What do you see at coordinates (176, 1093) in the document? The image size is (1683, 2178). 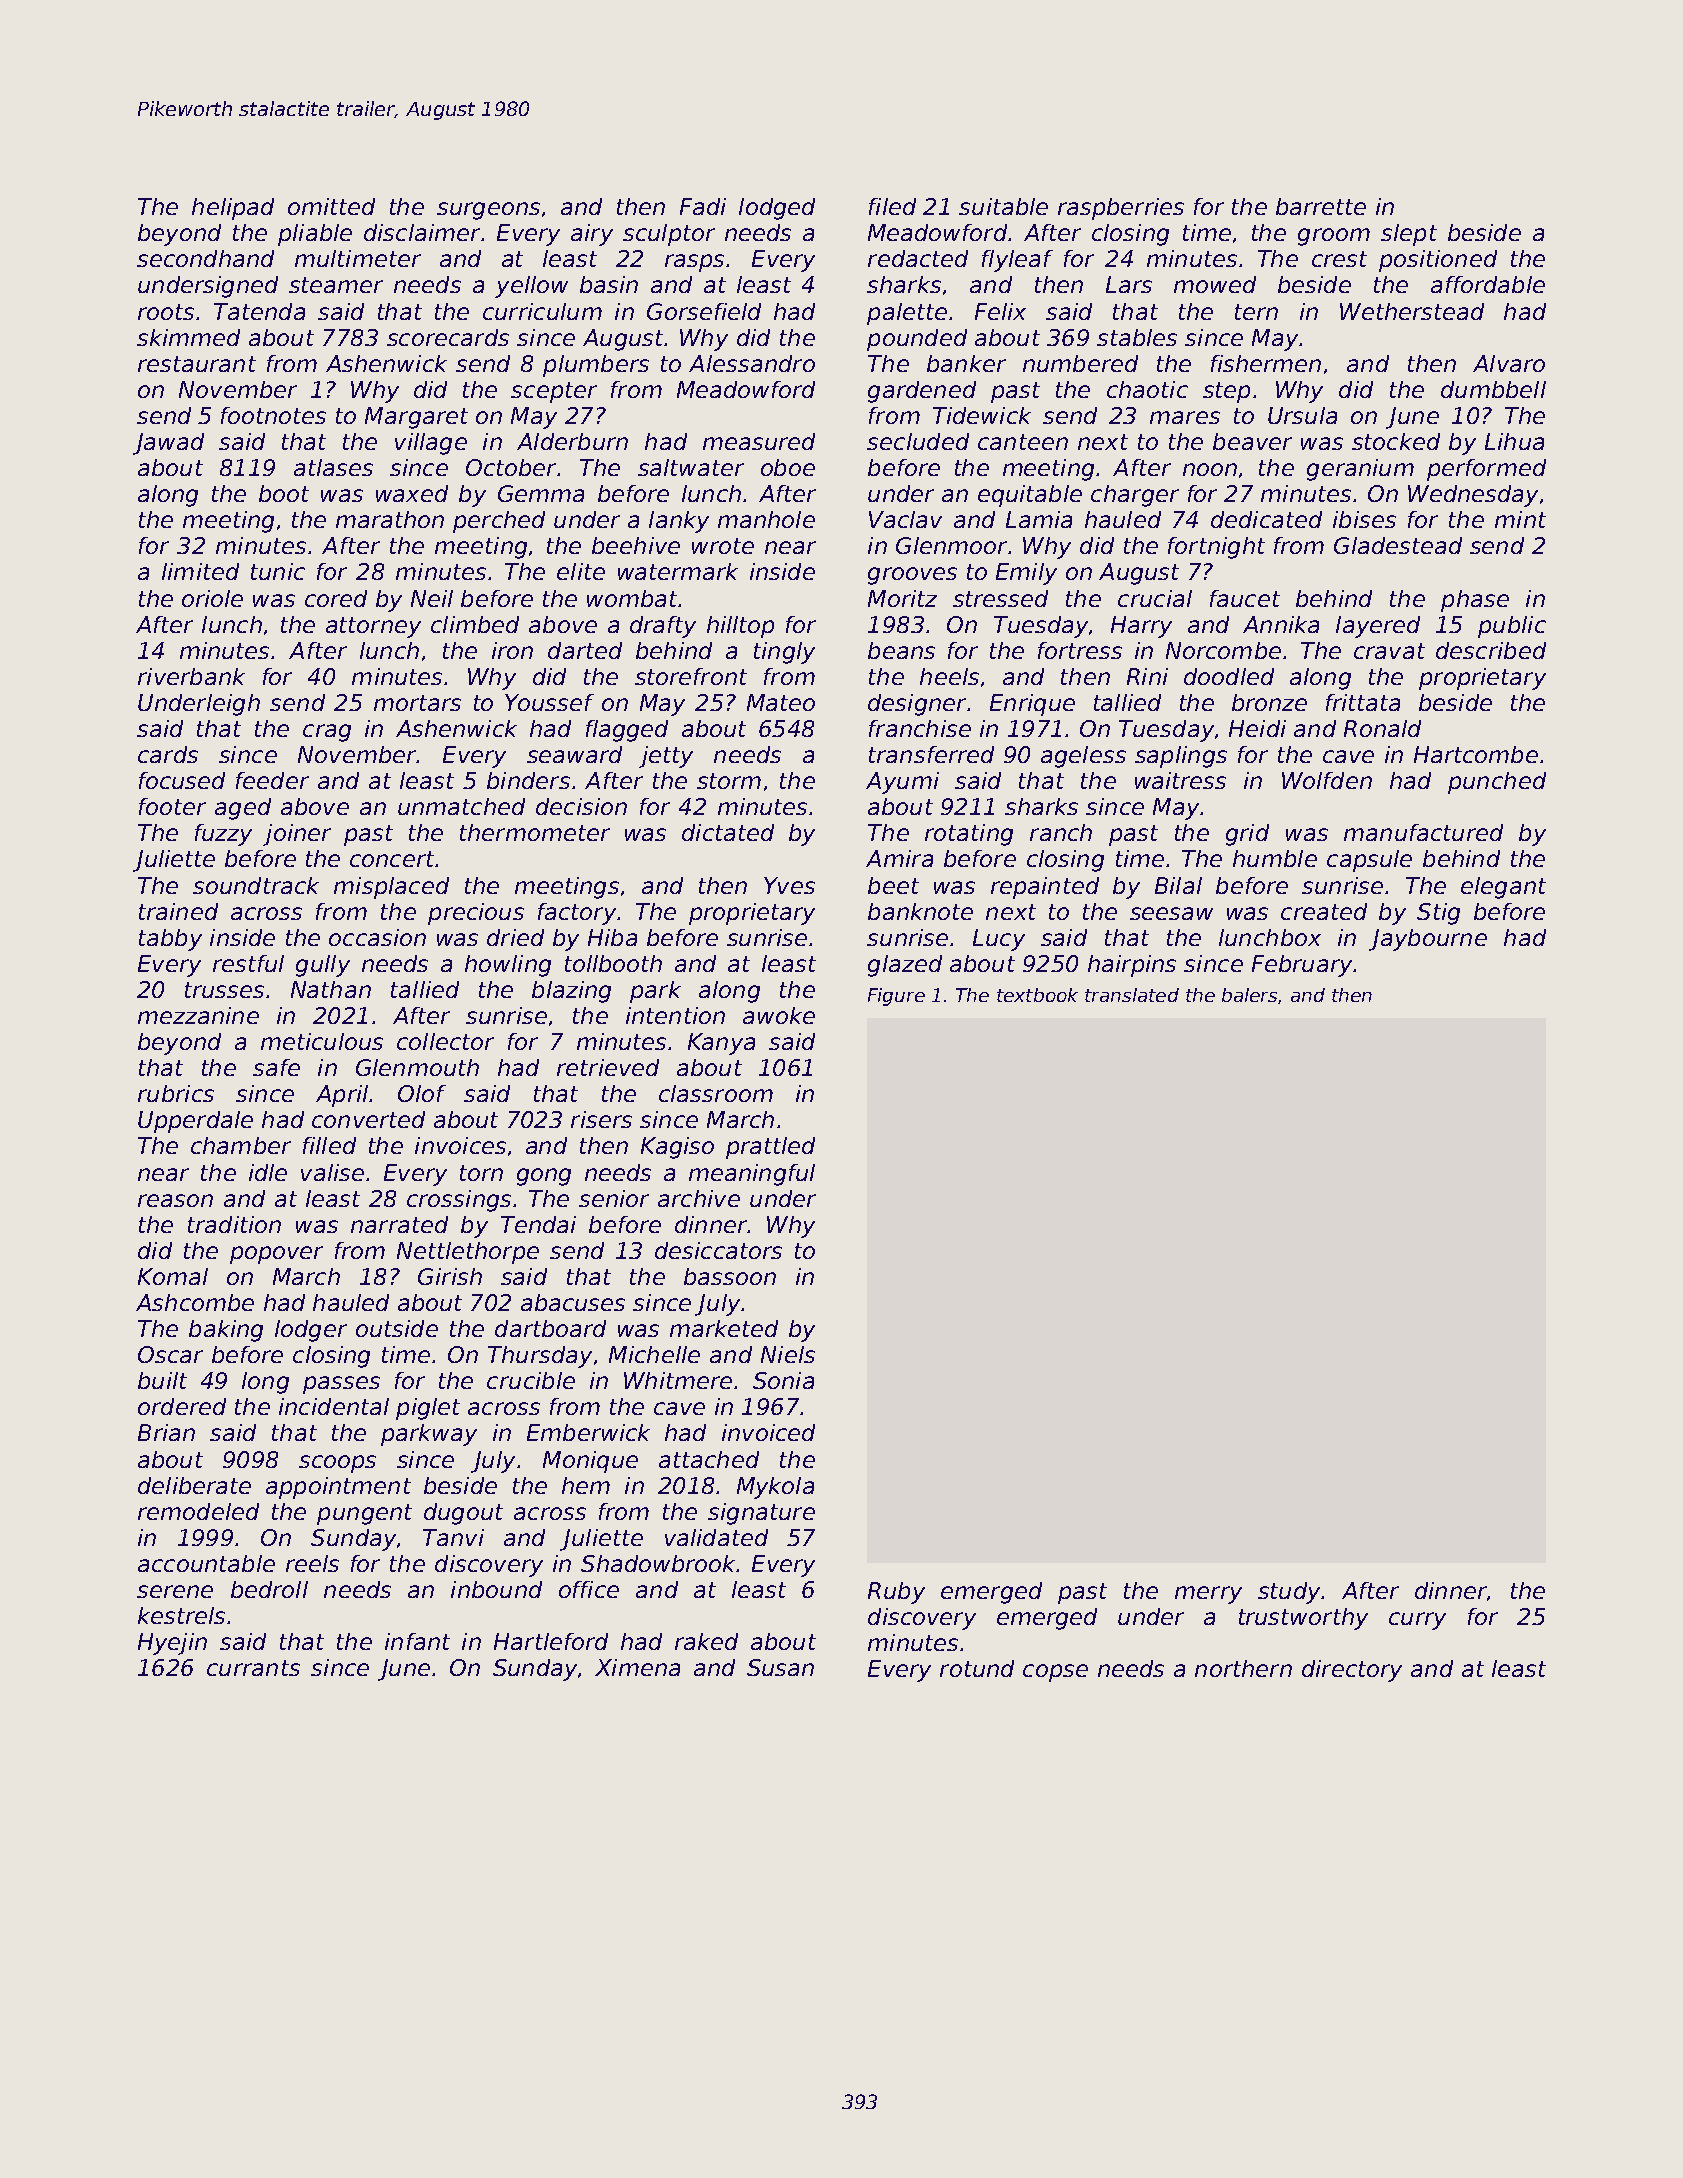 I see `rubrics` at bounding box center [176, 1093].
